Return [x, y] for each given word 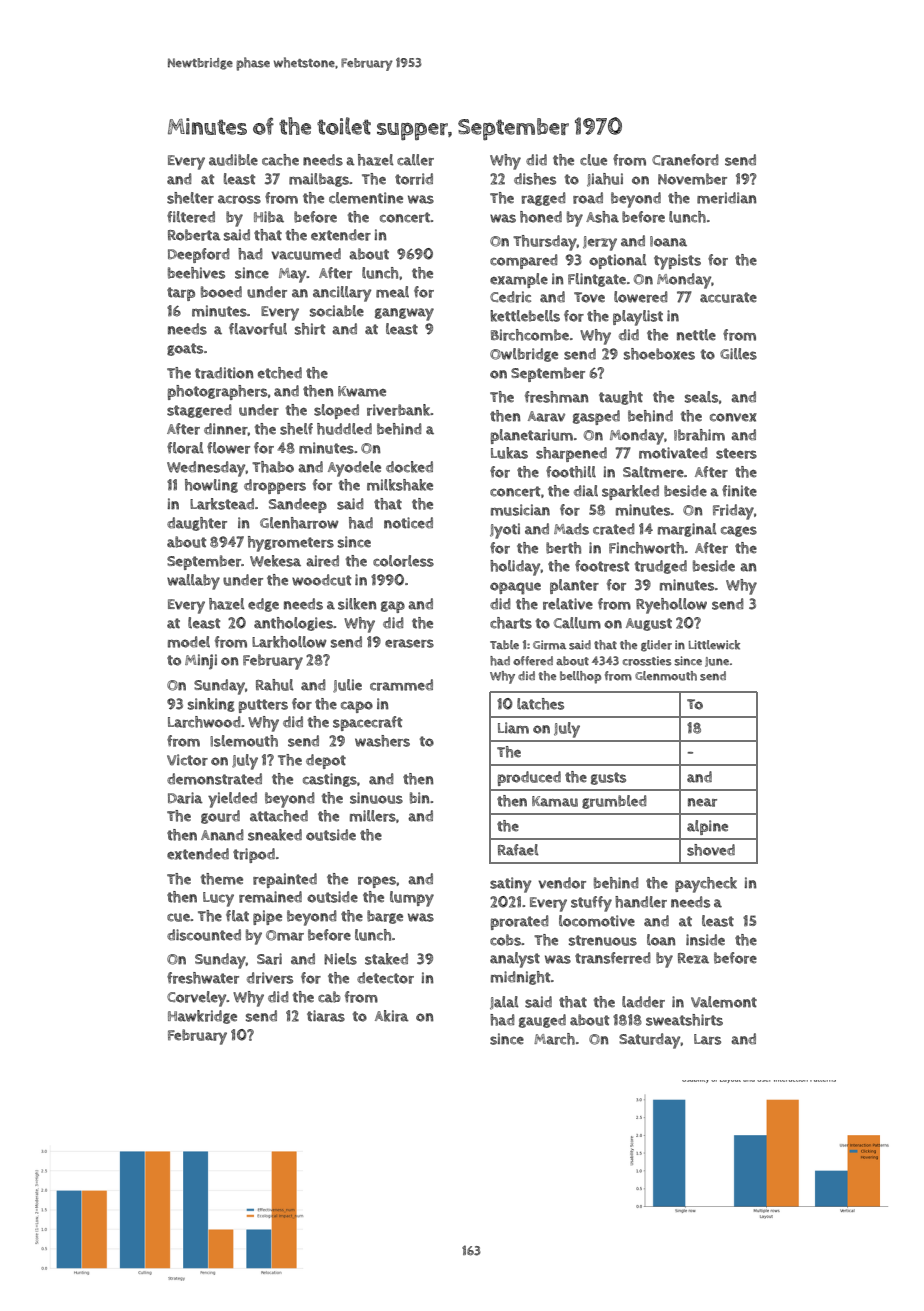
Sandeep [298, 505]
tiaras [326, 1016]
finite [739, 491]
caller [415, 160]
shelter [190, 198]
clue [593, 160]
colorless [403, 561]
